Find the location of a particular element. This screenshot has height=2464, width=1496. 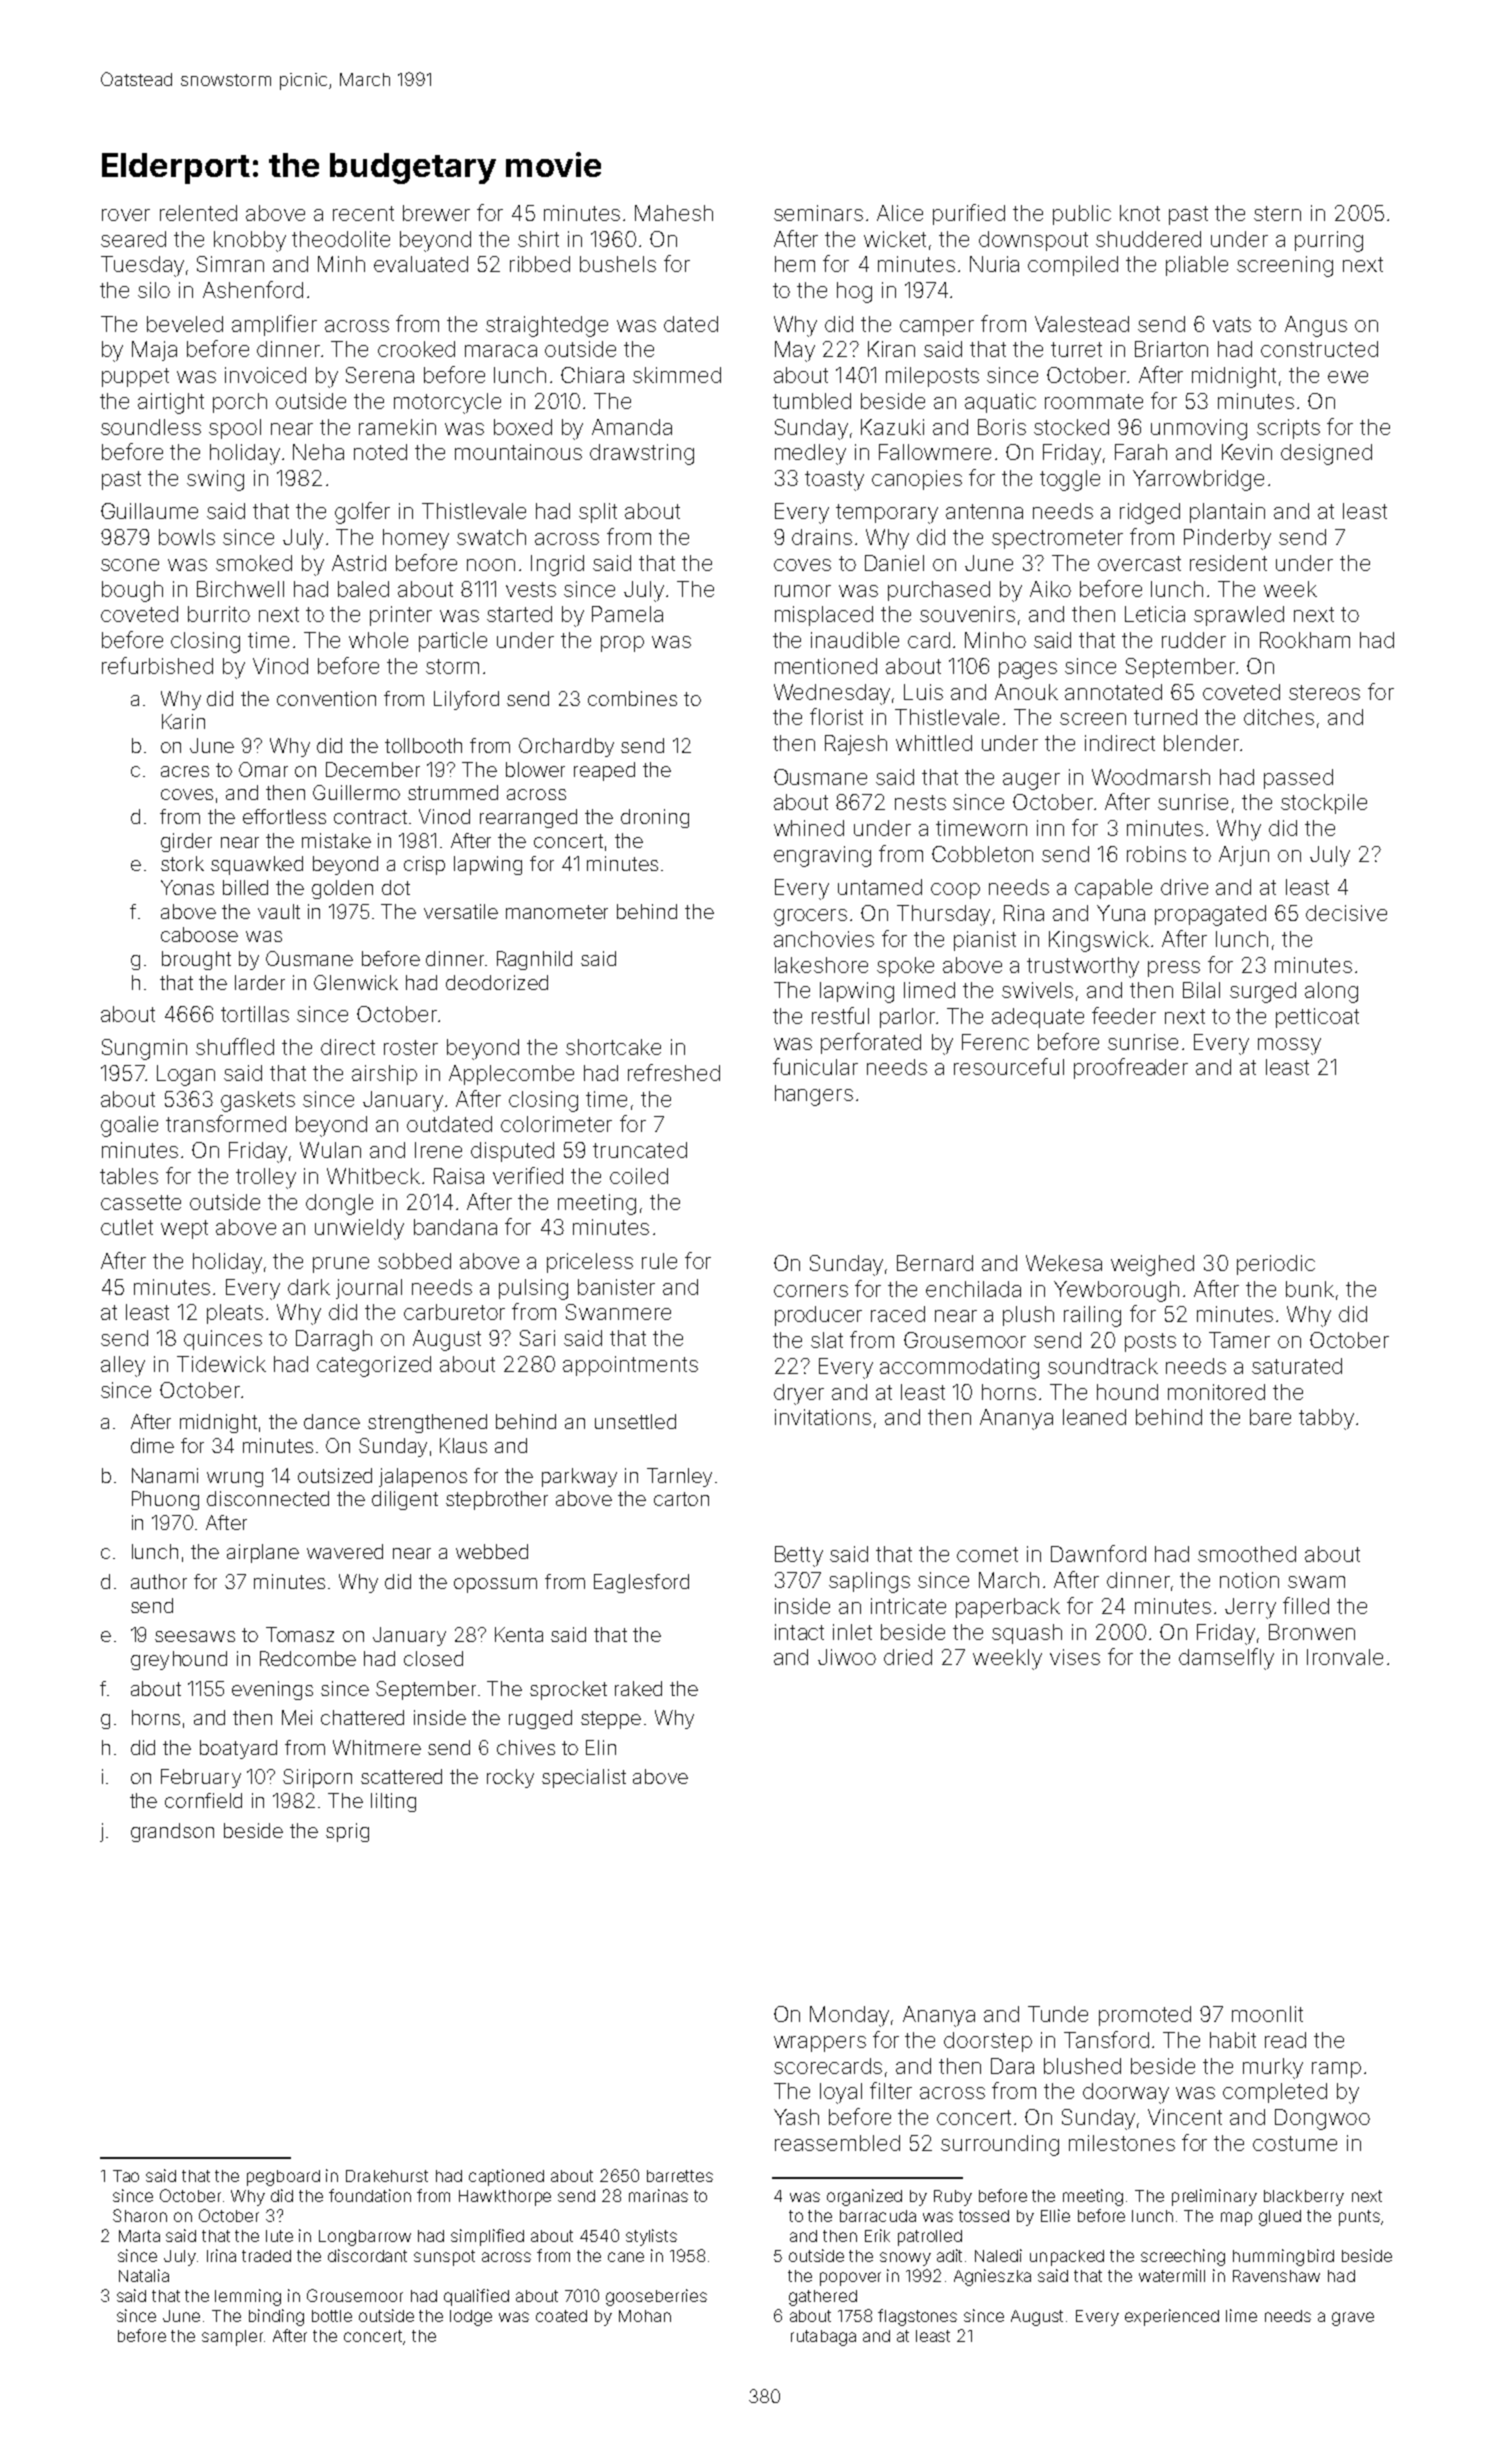

hem is located at coordinates (795, 264).
